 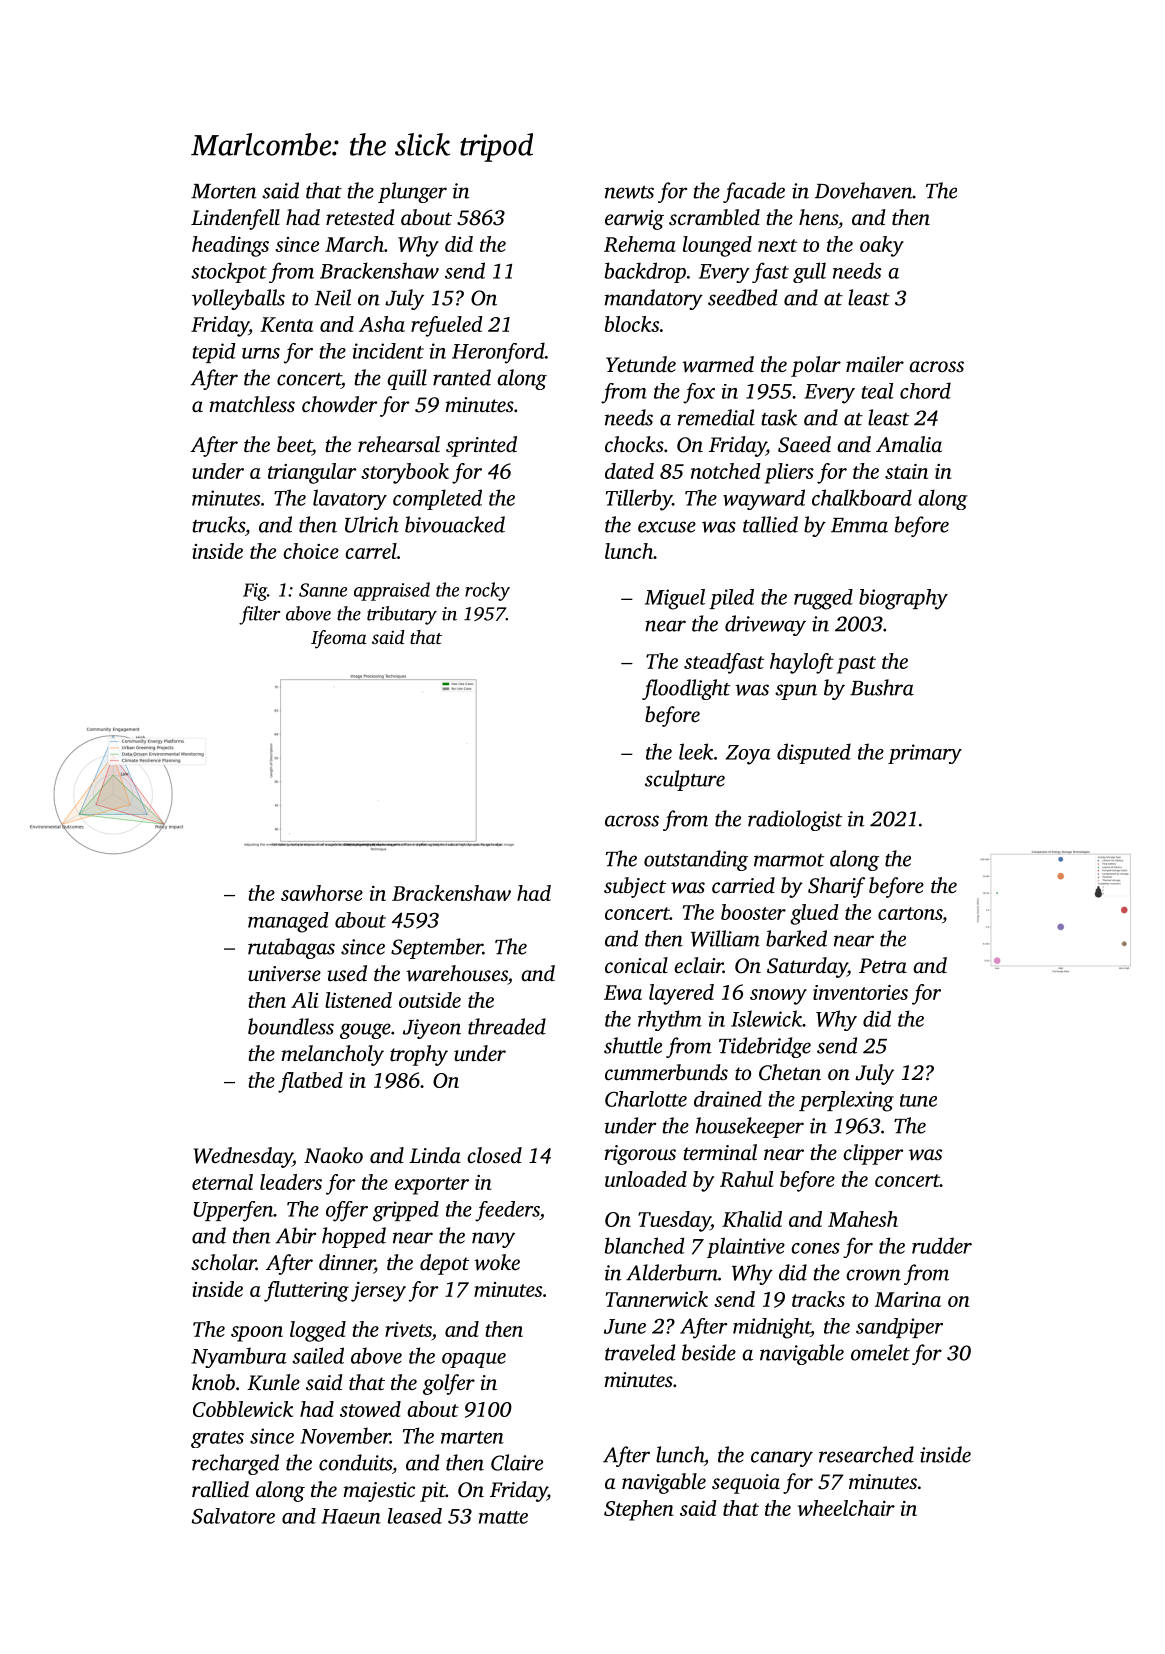 I want to click on Haeun, so click(x=351, y=1516).
